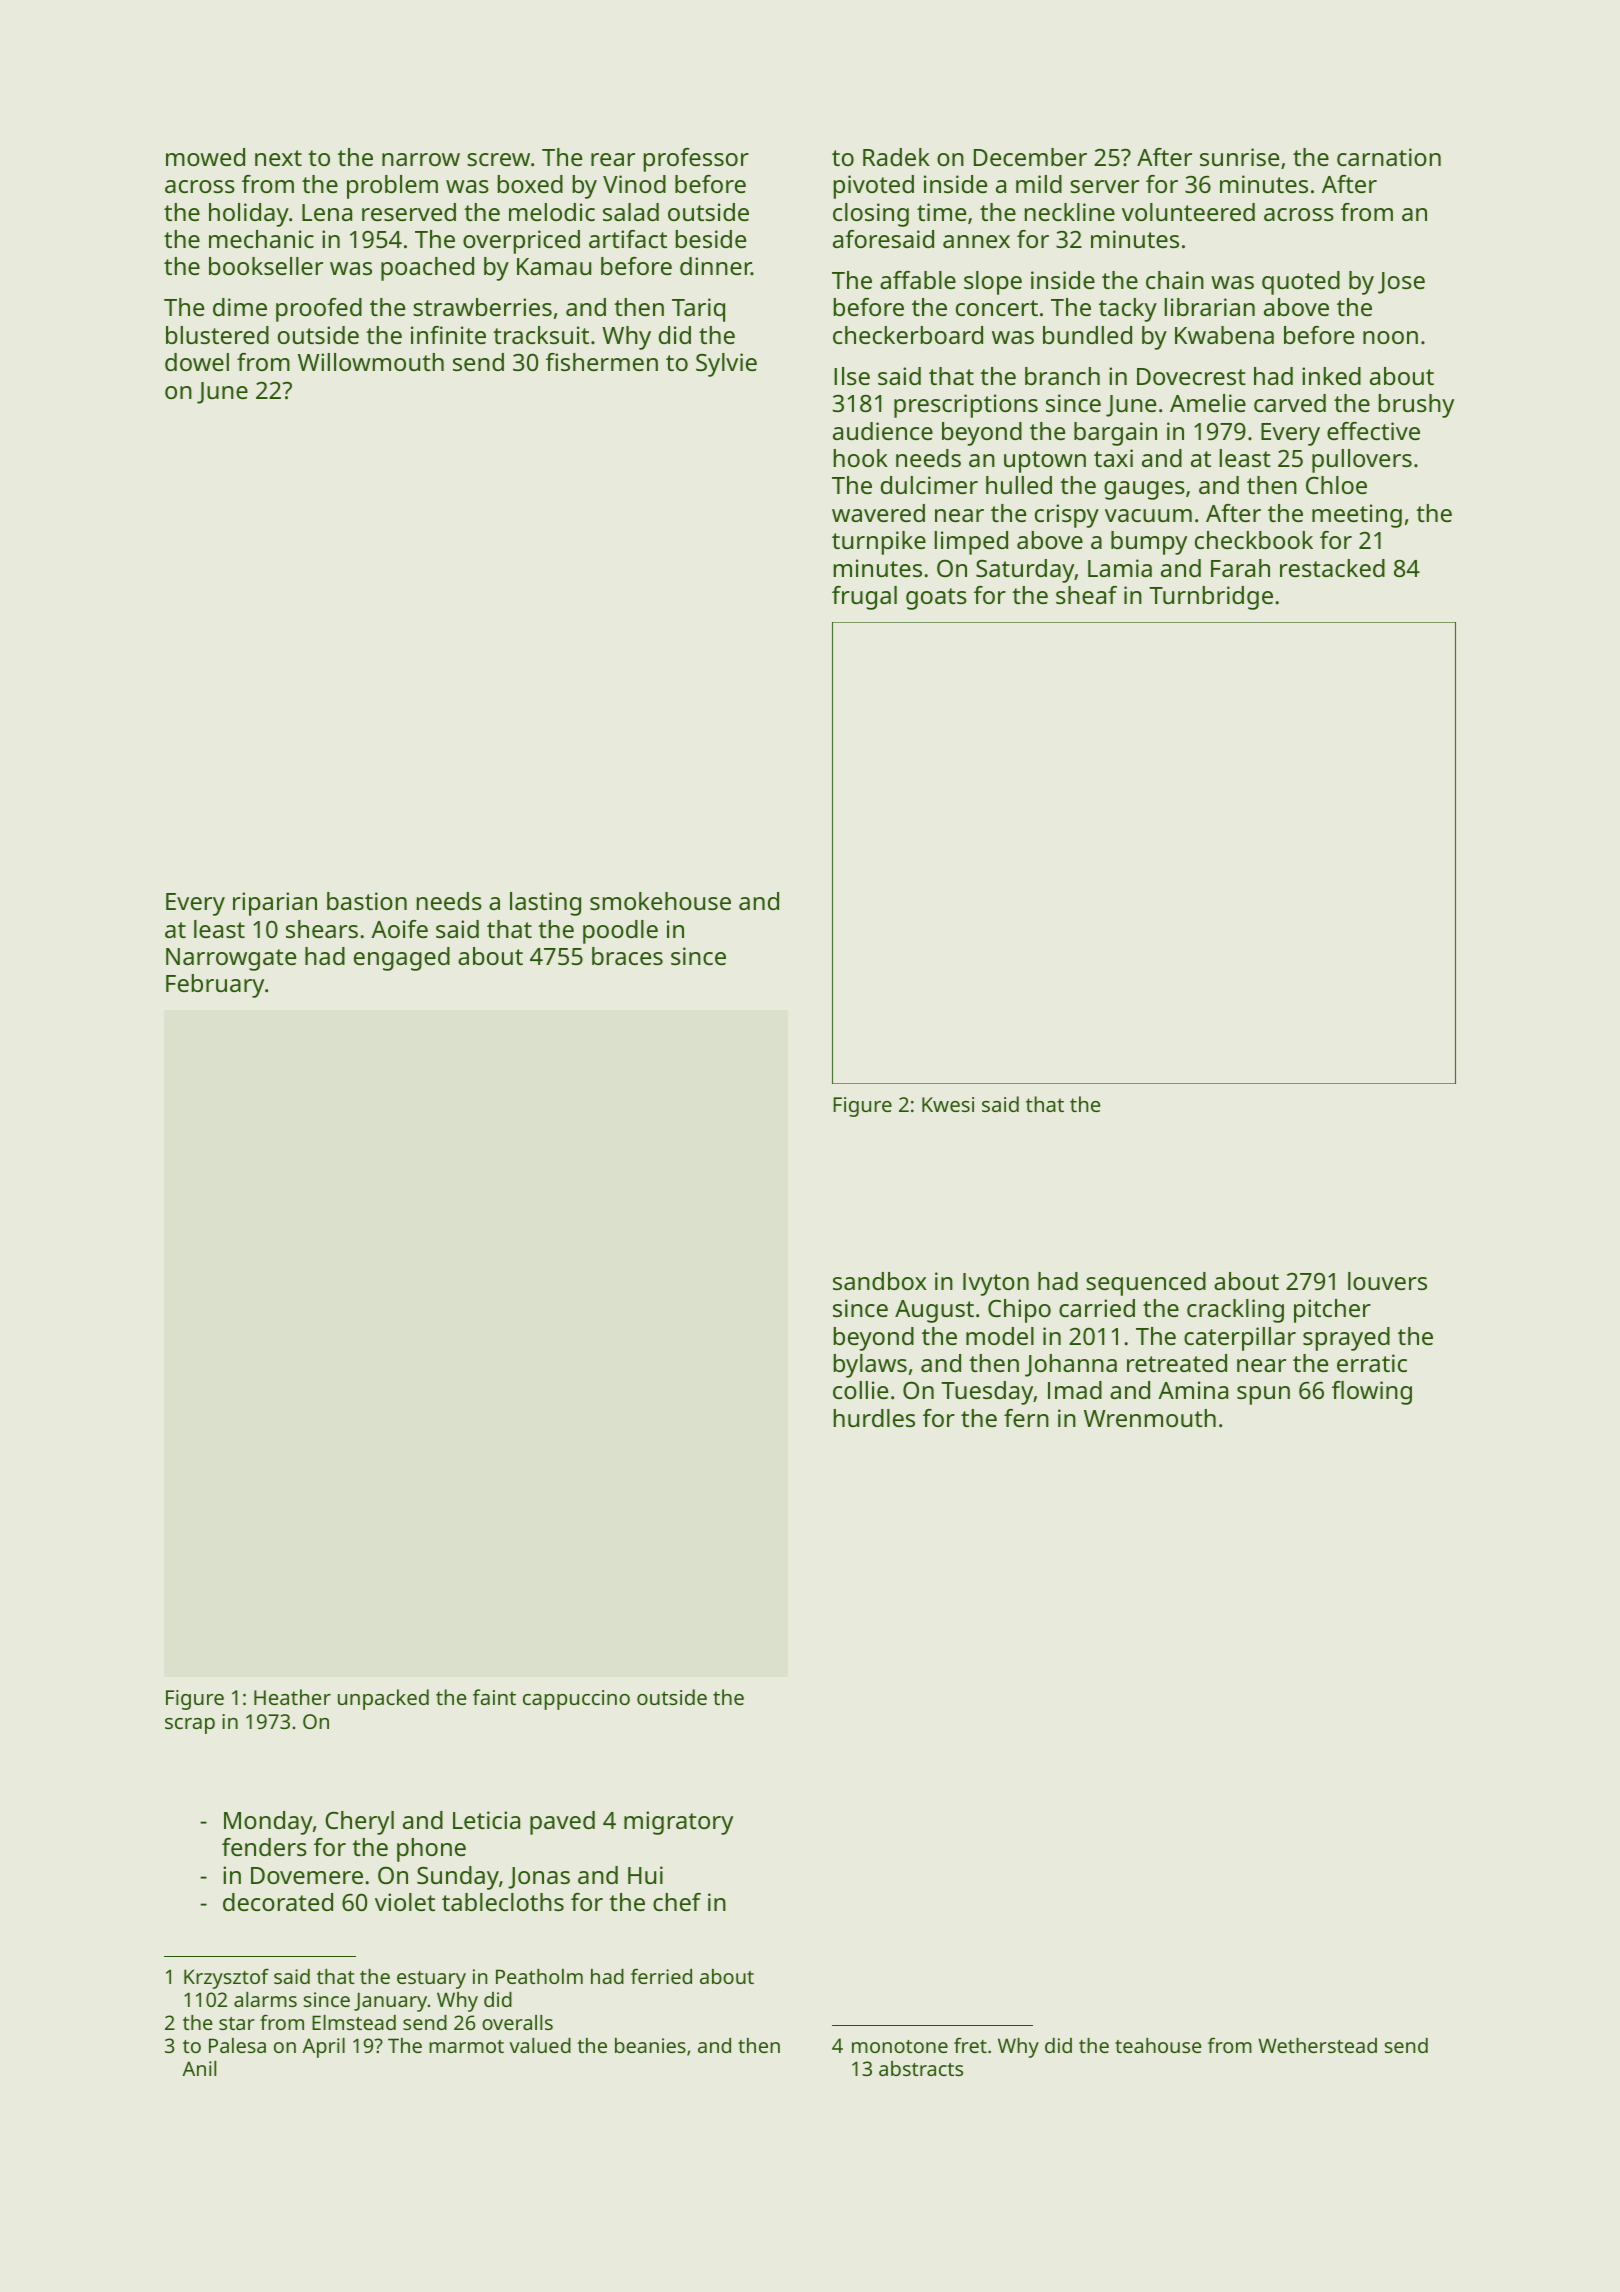 The width and height of the document is (1620, 2292). What do you see at coordinates (726, 365) in the document?
I see `Sylvie` at bounding box center [726, 365].
